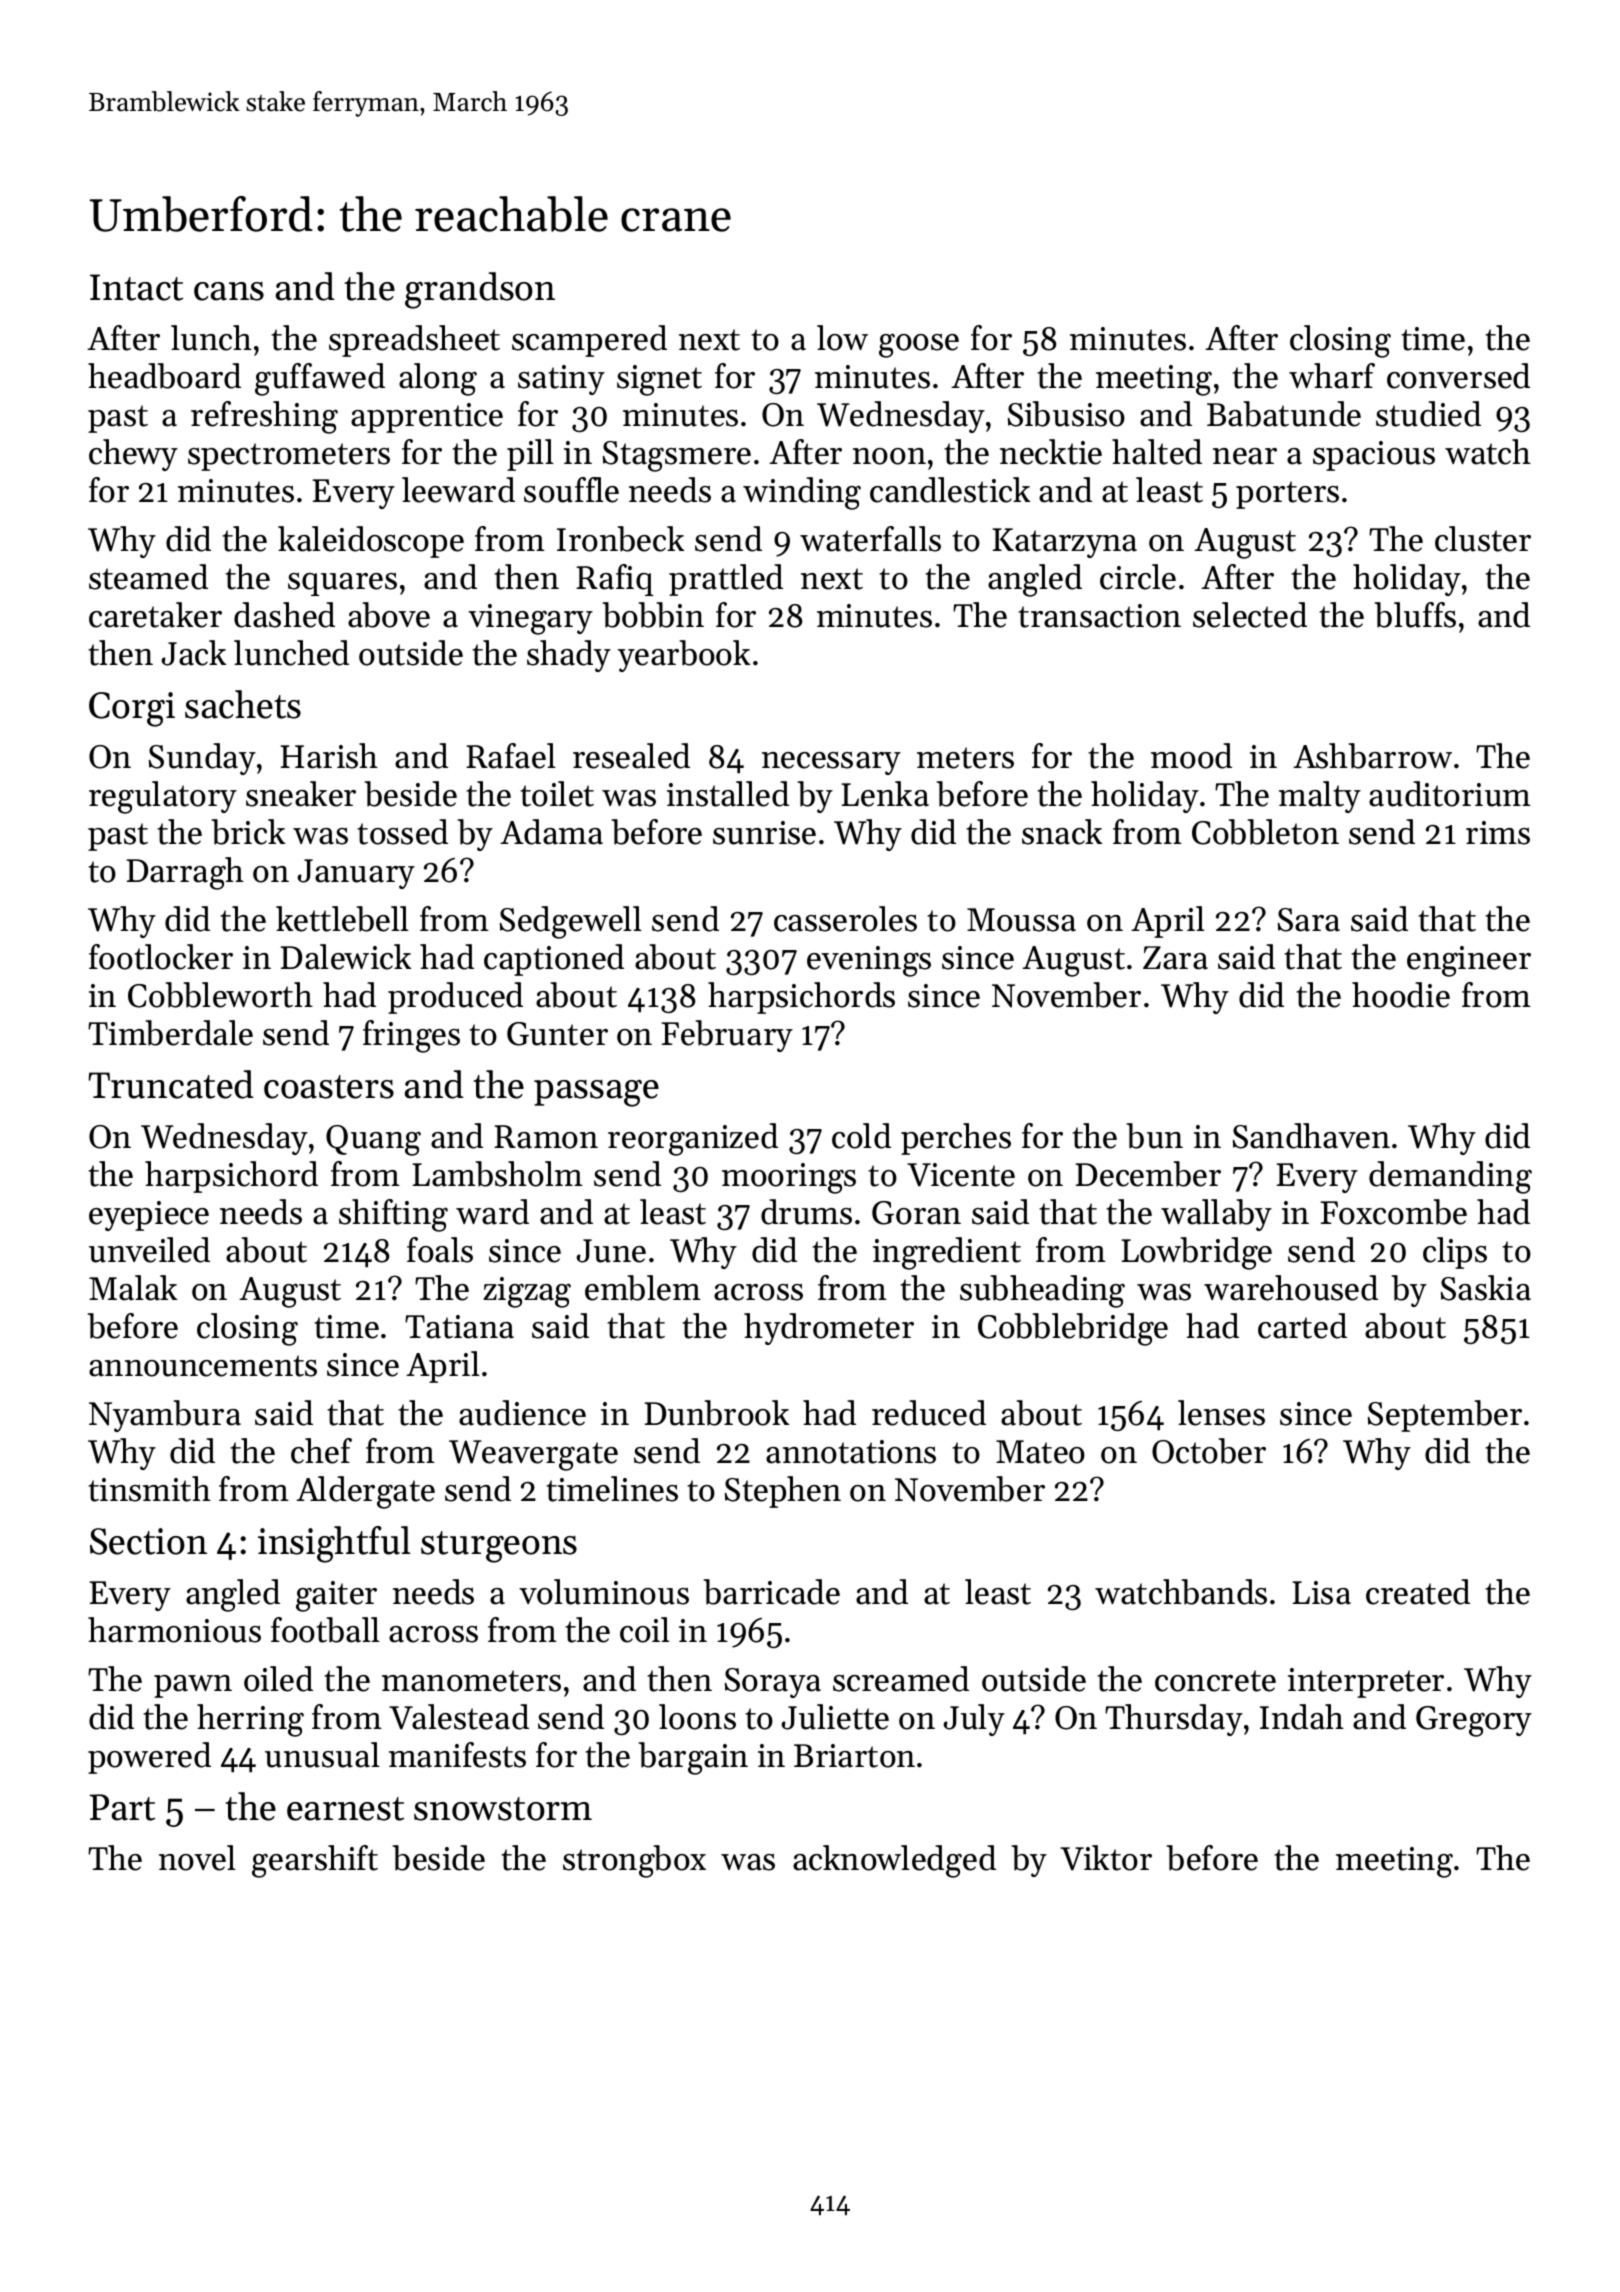 Image resolution: width=1620 pixels, height=2292 pixels. Describe the element at coordinates (193, 1686) in the screenshot. I see `pawn` at that location.
